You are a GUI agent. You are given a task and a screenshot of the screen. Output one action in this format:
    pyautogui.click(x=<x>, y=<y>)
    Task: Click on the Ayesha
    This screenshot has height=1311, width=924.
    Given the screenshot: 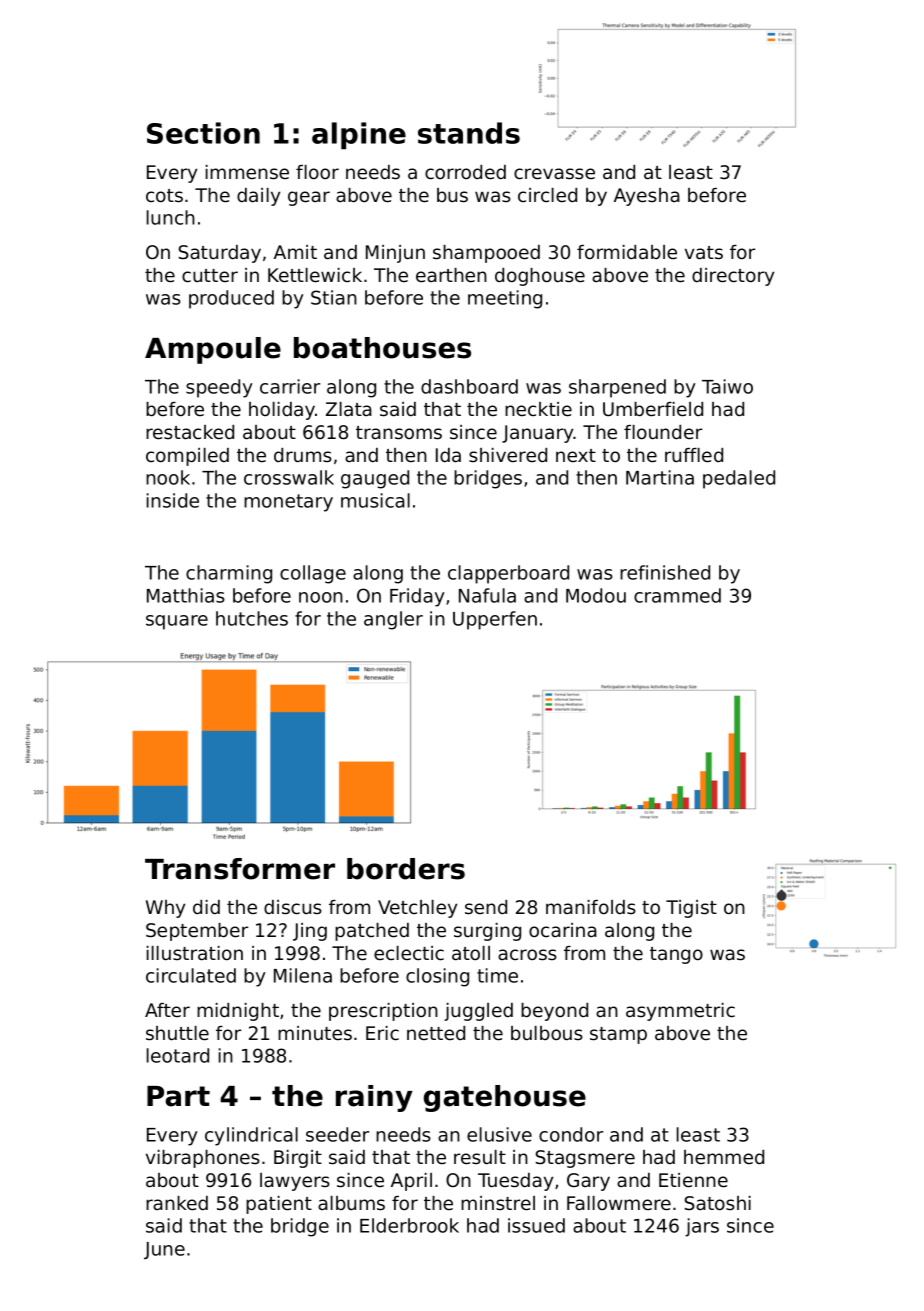 What is the action you would take?
    pyautogui.click(x=647, y=197)
